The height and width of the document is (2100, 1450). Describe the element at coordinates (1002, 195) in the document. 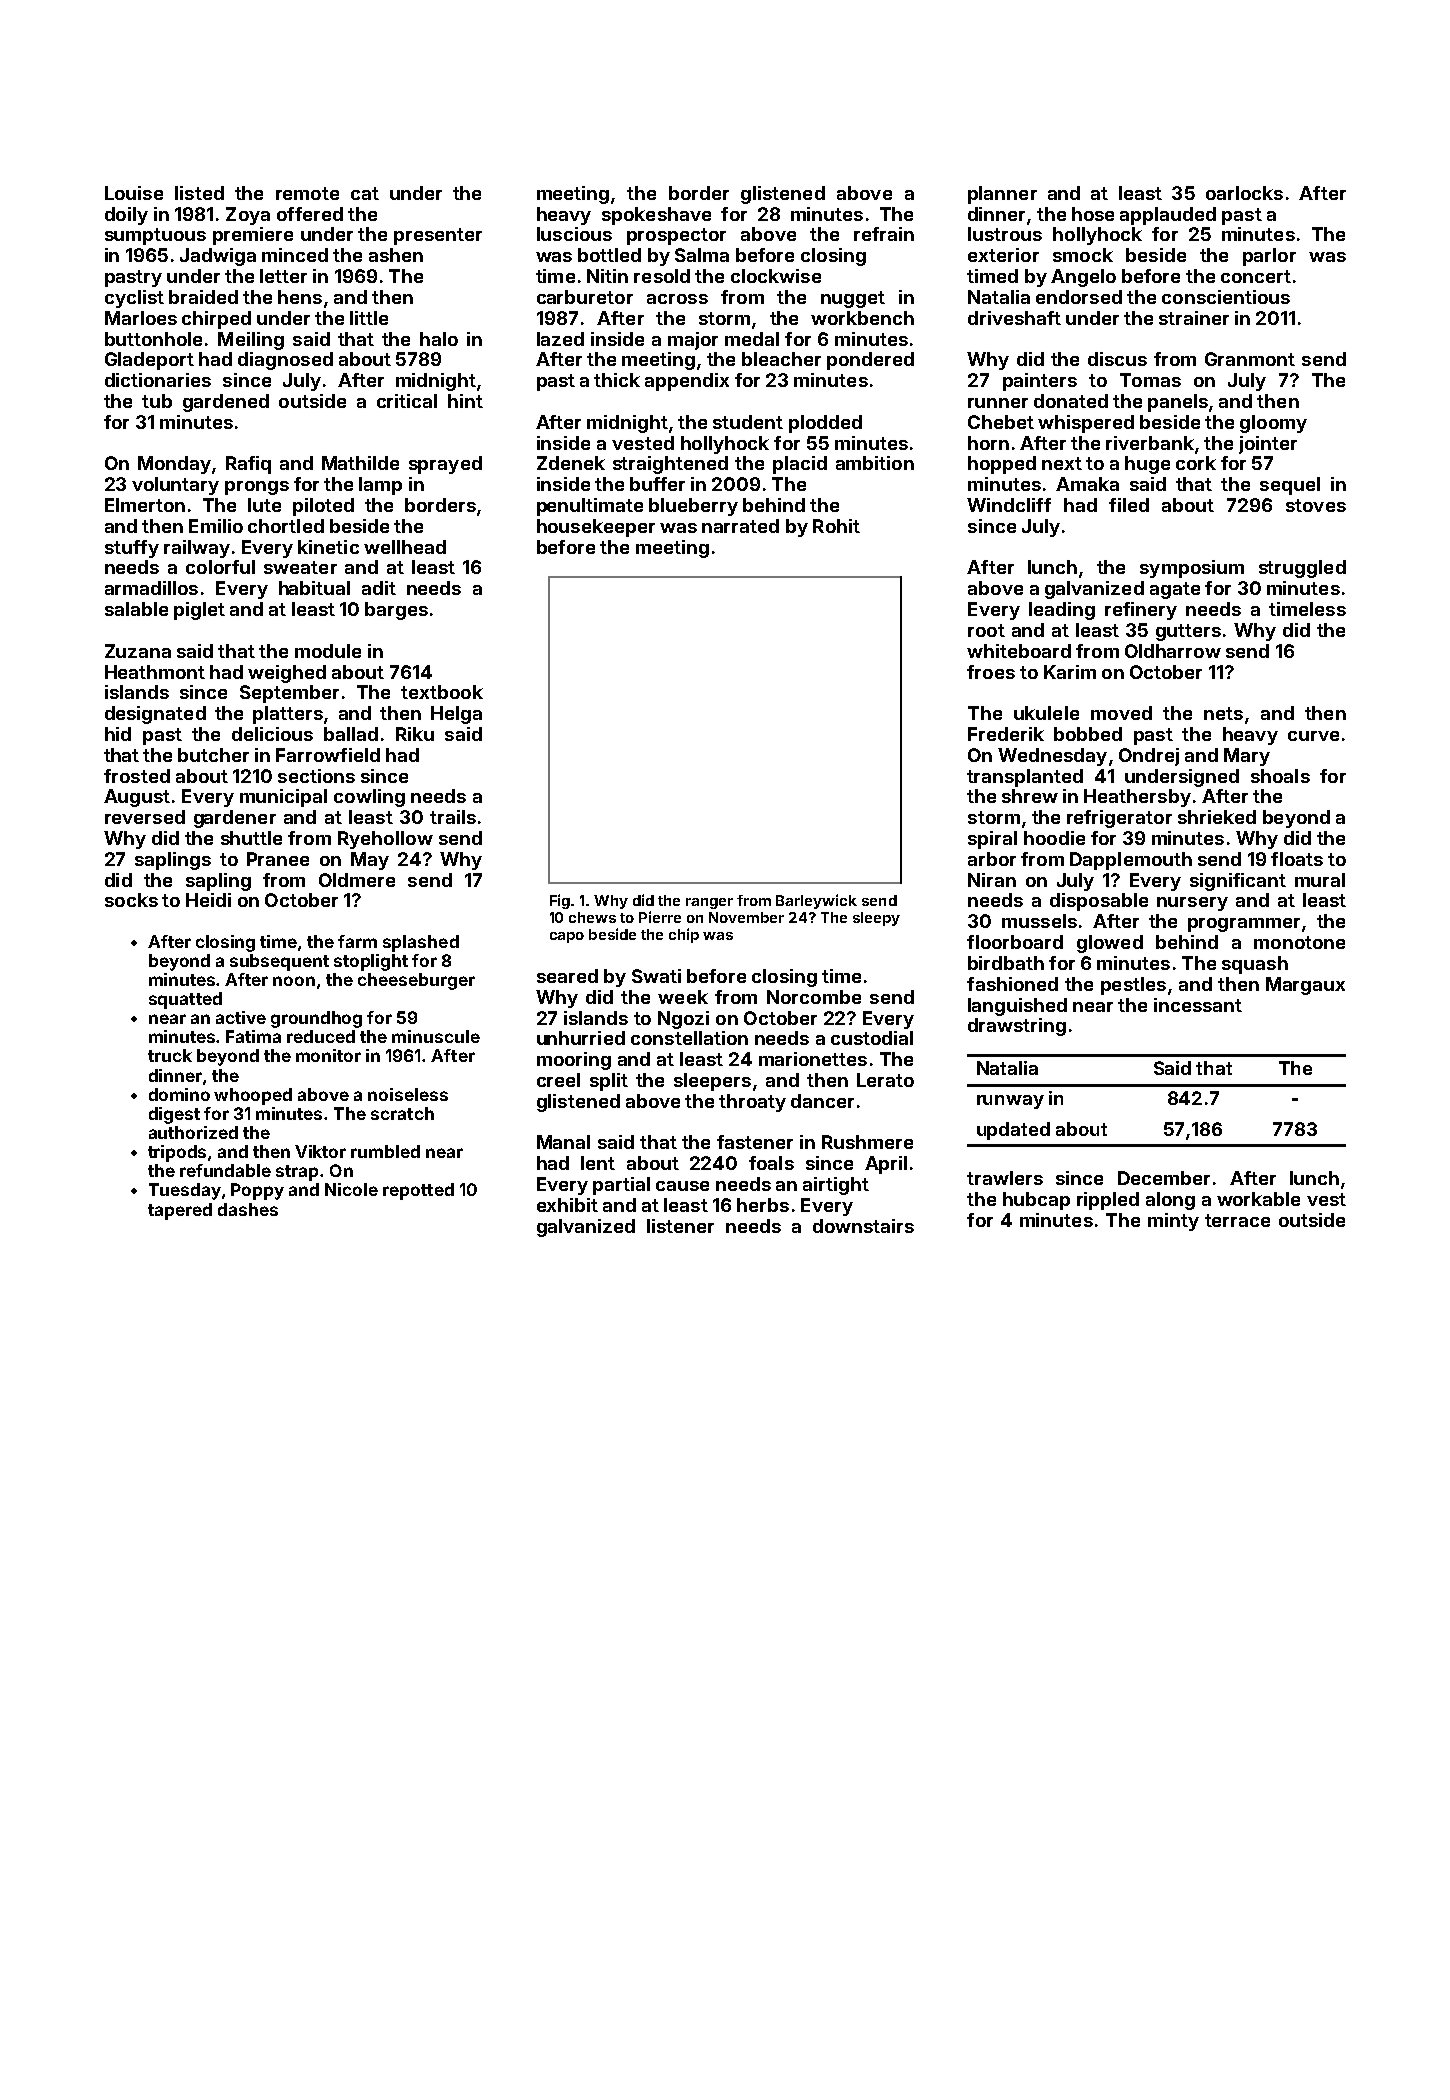

I see `planner` at that location.
